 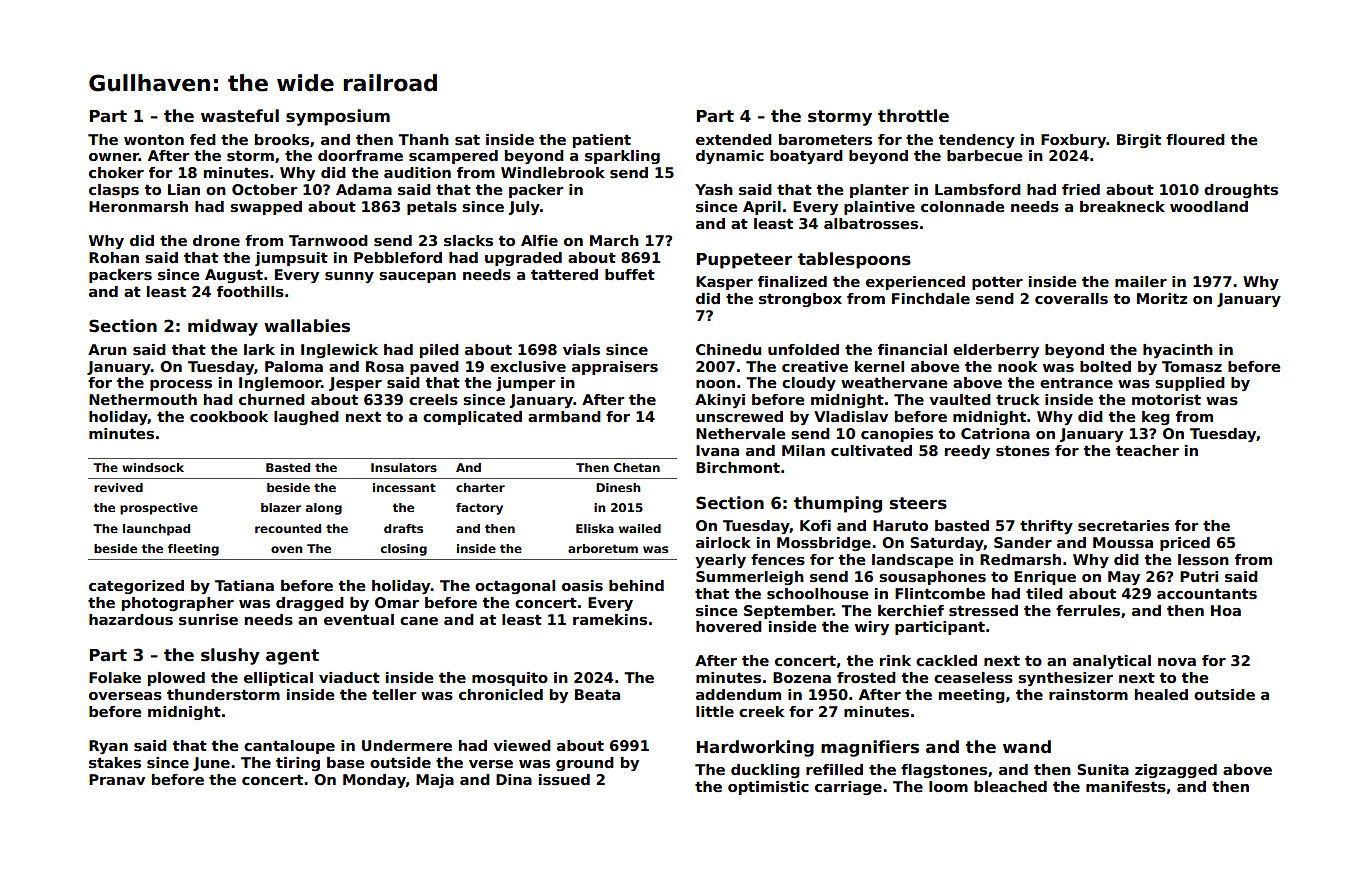 I want to click on fleeting, so click(x=193, y=550).
